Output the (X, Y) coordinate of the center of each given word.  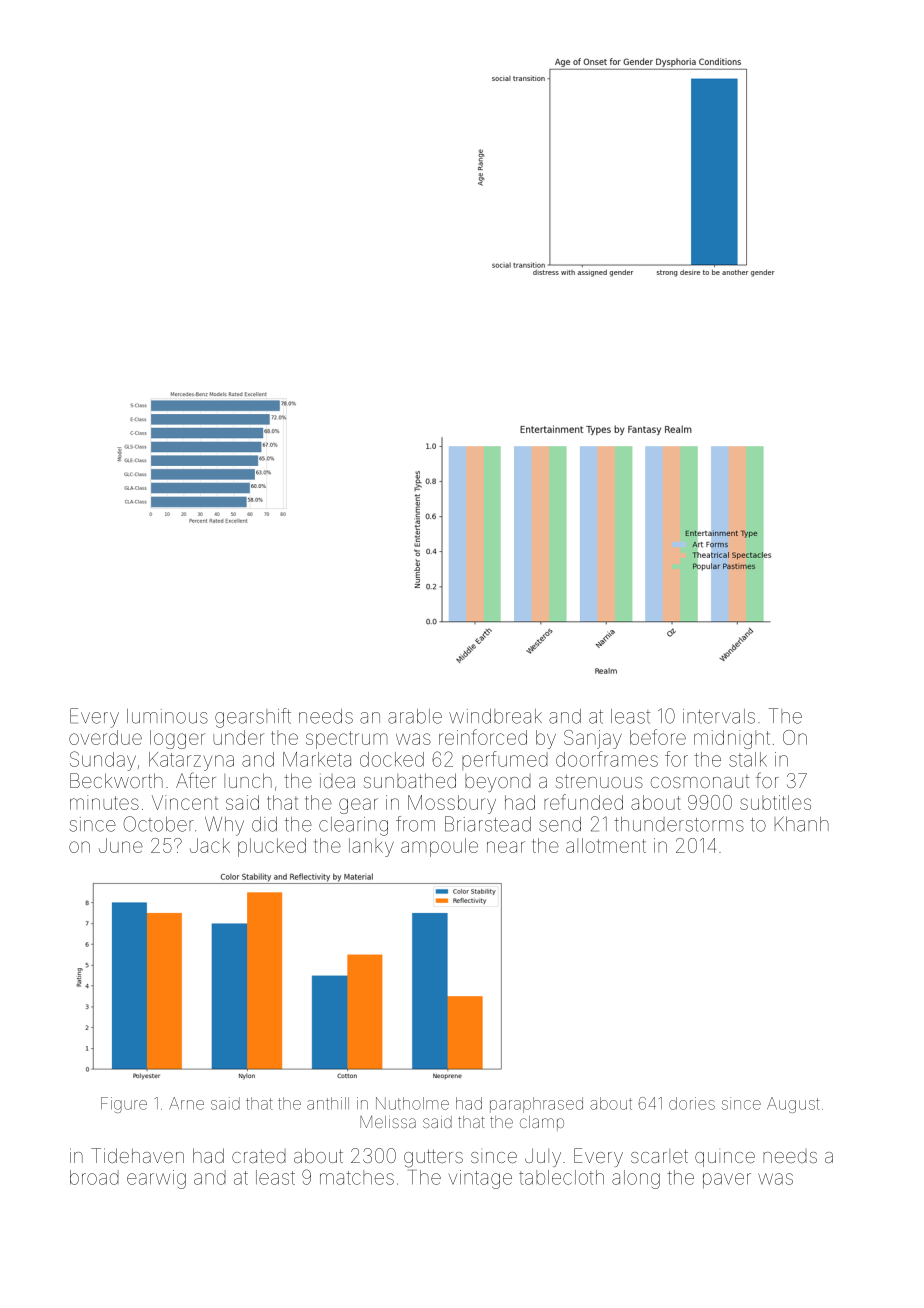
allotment (606, 845)
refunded (583, 802)
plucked (272, 847)
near (506, 847)
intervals (719, 716)
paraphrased (536, 1105)
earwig (156, 1179)
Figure (124, 1105)
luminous (167, 716)
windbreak (495, 716)
